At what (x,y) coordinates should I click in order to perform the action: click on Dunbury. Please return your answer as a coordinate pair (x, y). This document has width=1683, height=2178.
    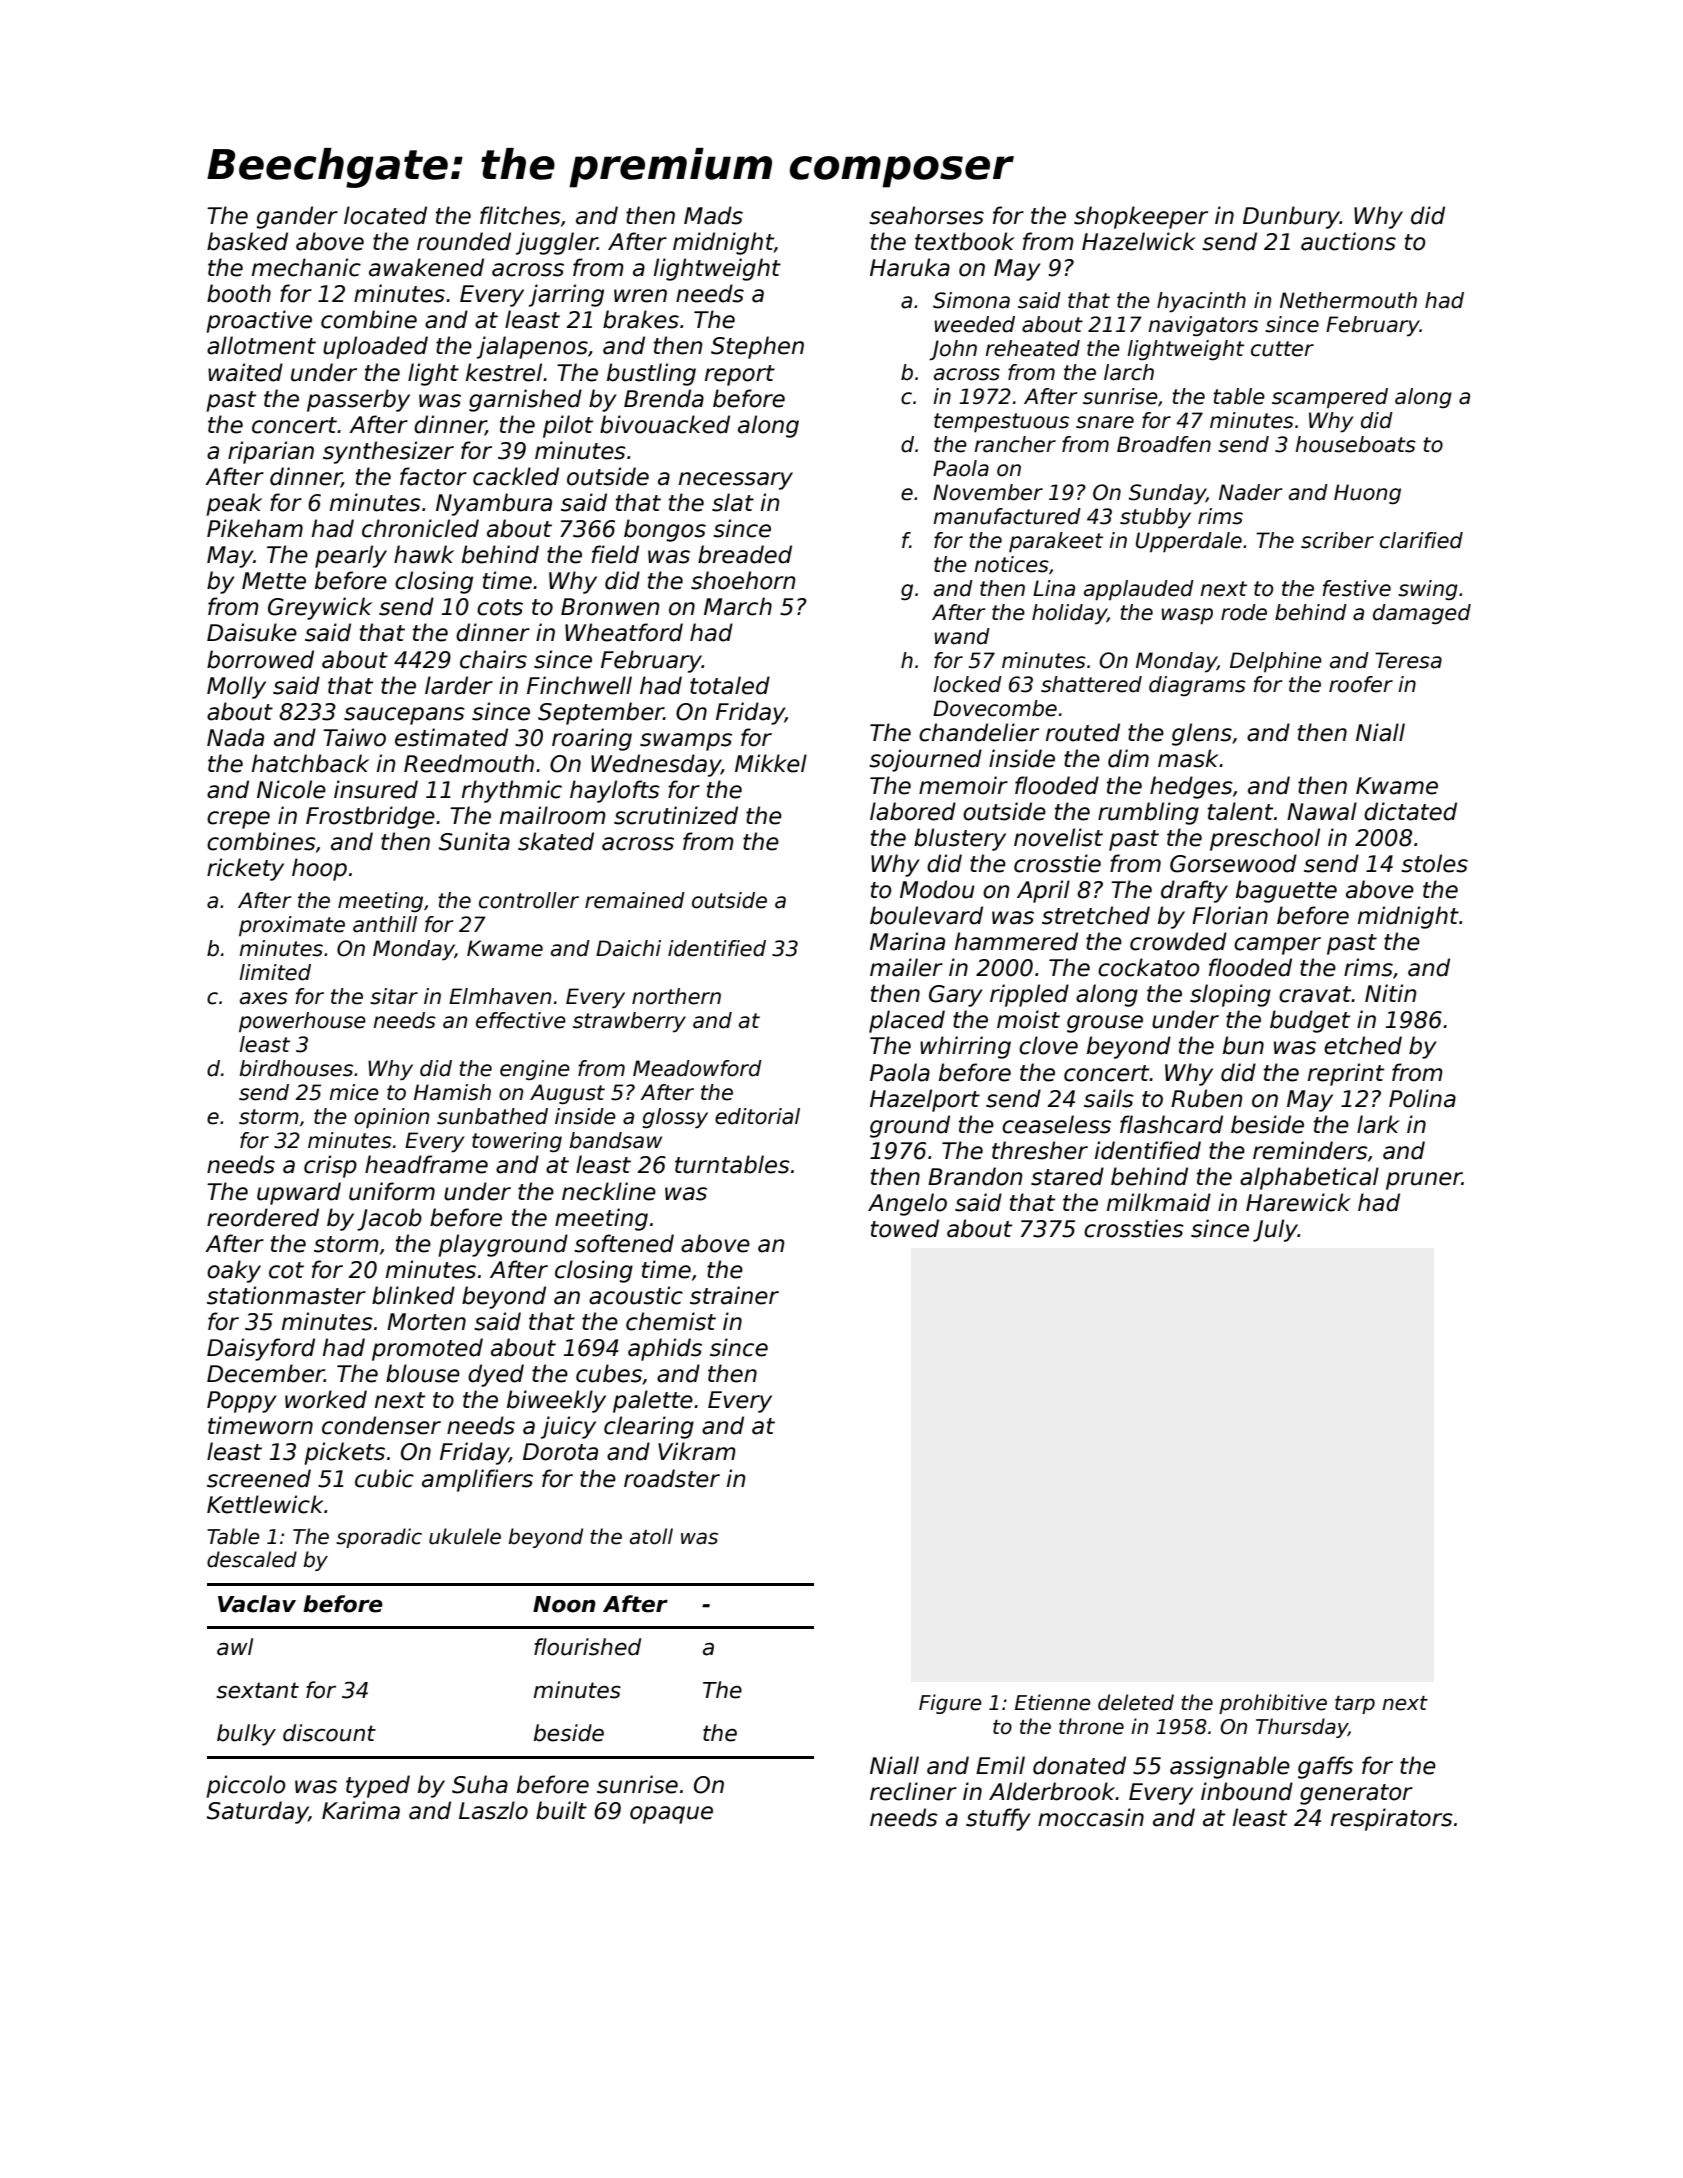
    Looking at the image, I should click on (1291, 217).
